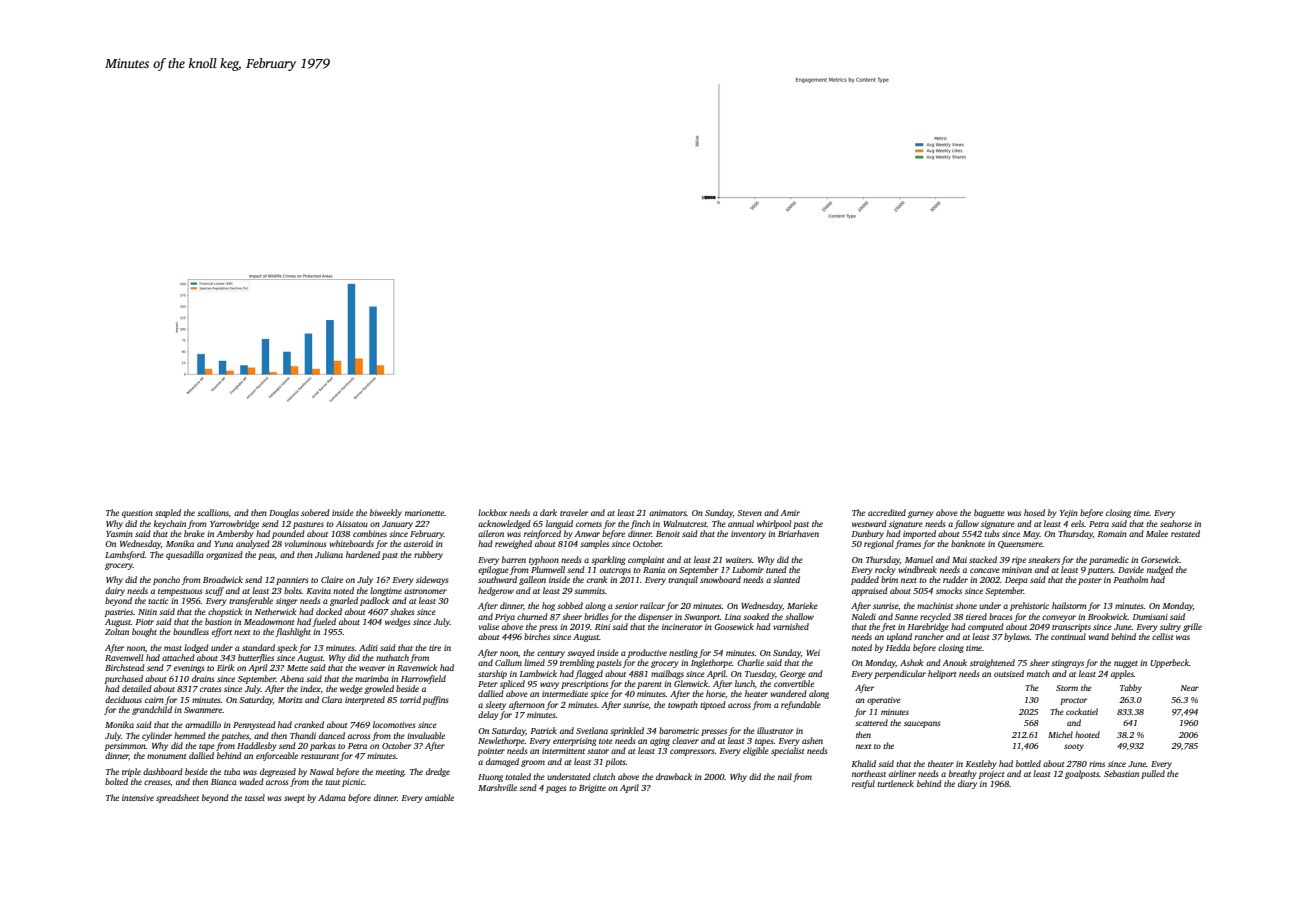 This page has height=924, width=1308. I want to click on Abena, so click(292, 678).
